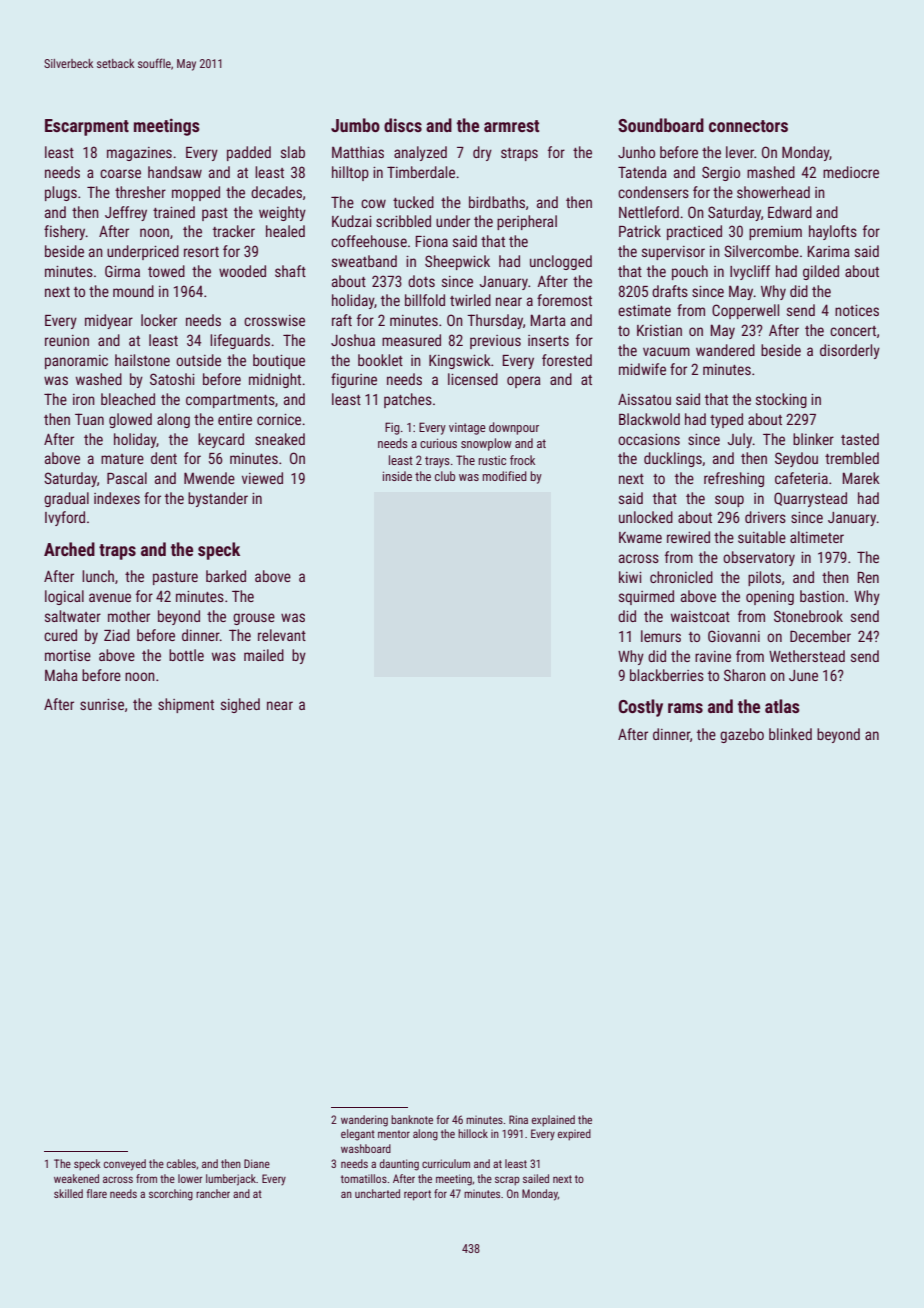 This image has width=924, height=1308. I want to click on birdbaths, so click(497, 202).
